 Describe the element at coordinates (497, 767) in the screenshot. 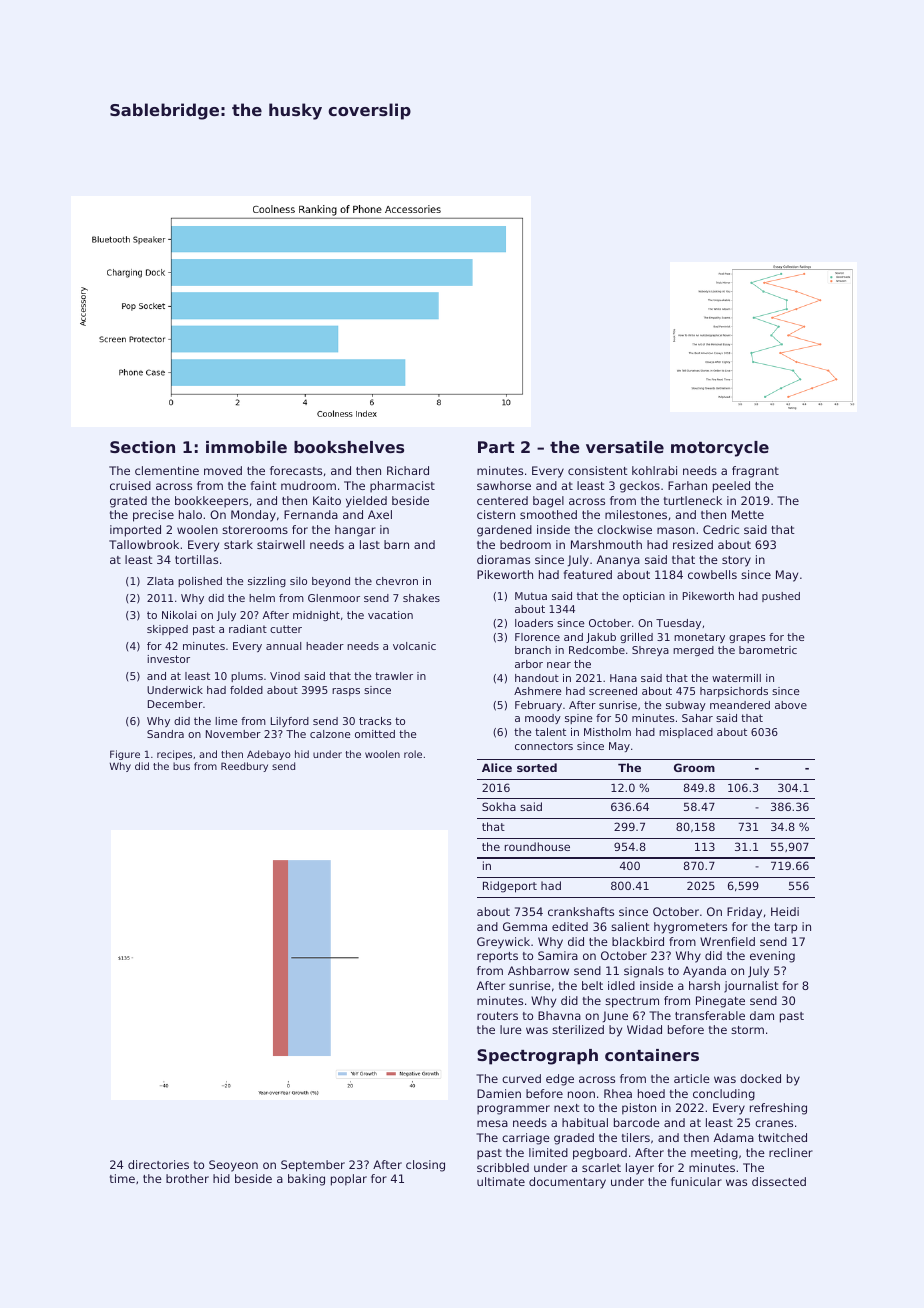

I see `Alice` at that location.
